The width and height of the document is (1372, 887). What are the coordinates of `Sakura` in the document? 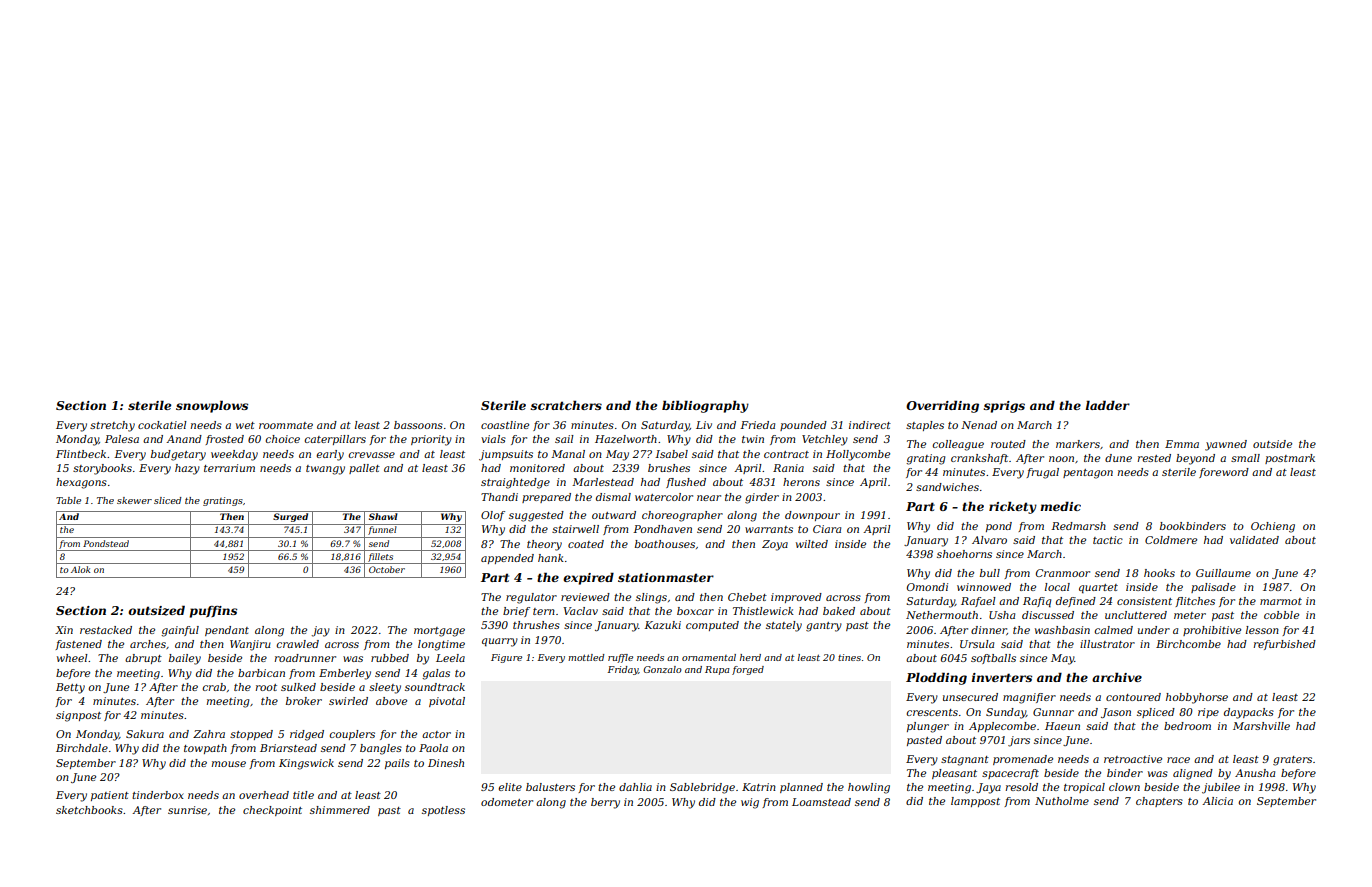 It's located at (145, 734).
